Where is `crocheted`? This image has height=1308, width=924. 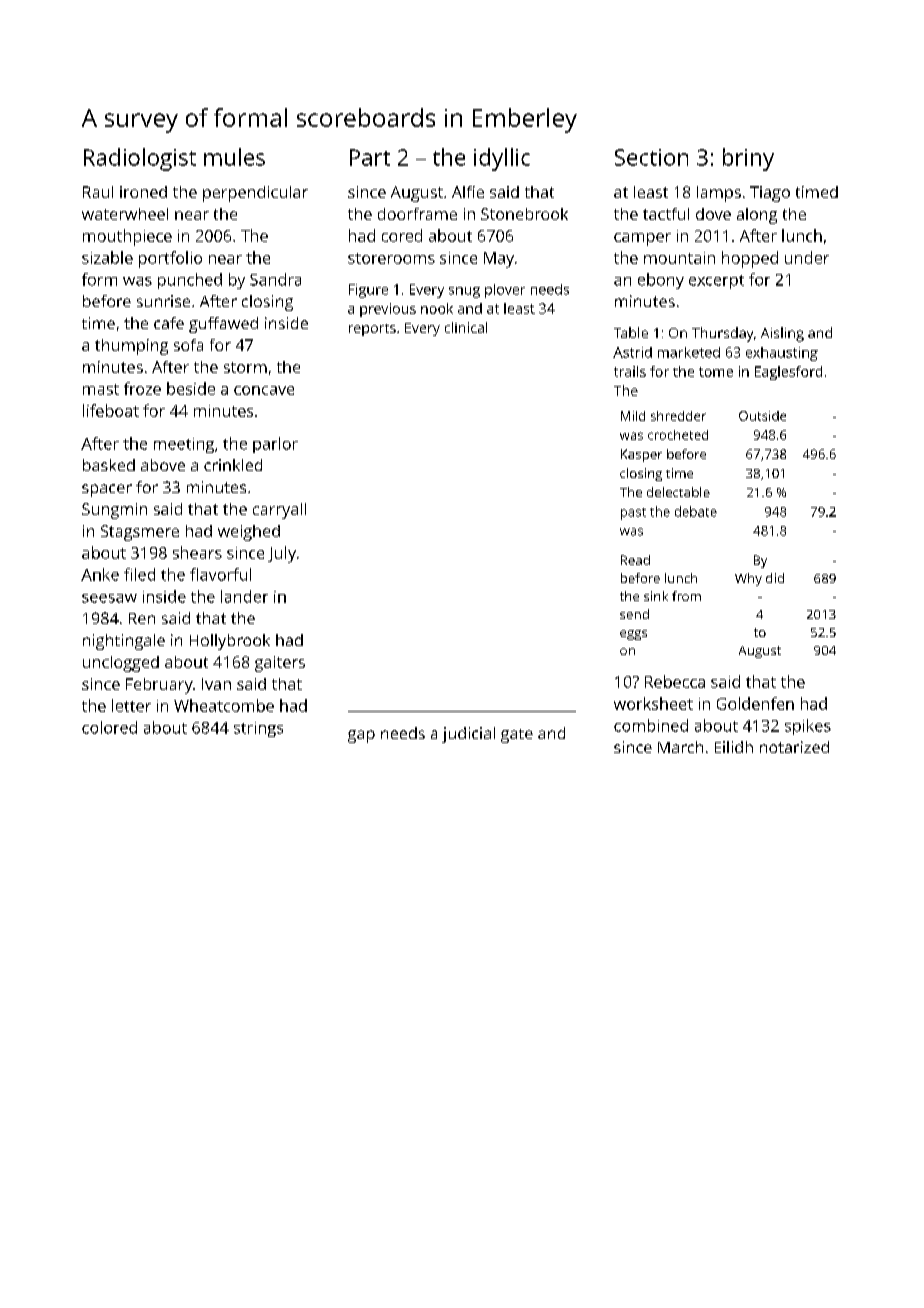 crocheted is located at coordinates (678, 435).
